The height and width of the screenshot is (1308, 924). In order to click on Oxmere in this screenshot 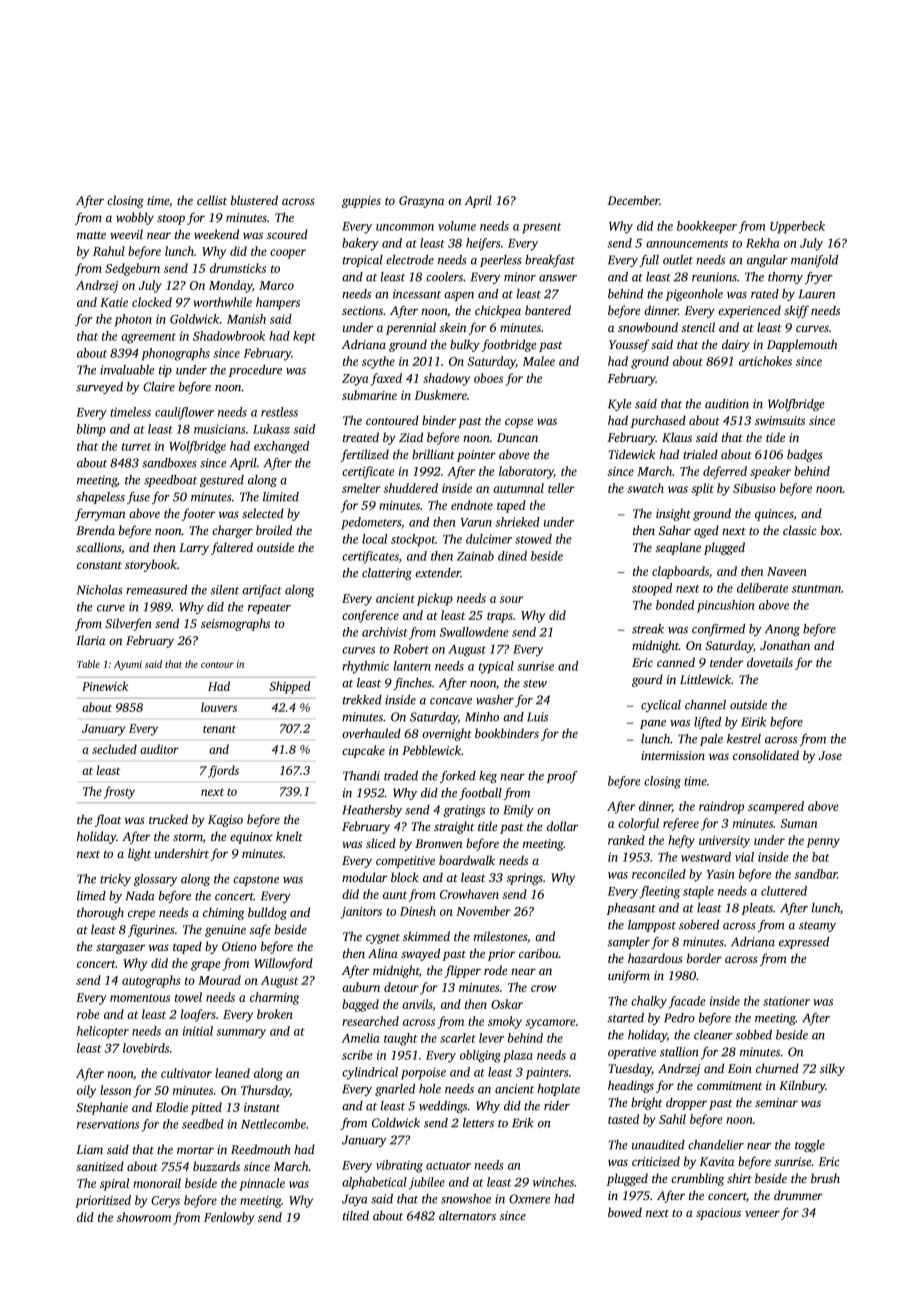, I will do `click(530, 1199)`.
